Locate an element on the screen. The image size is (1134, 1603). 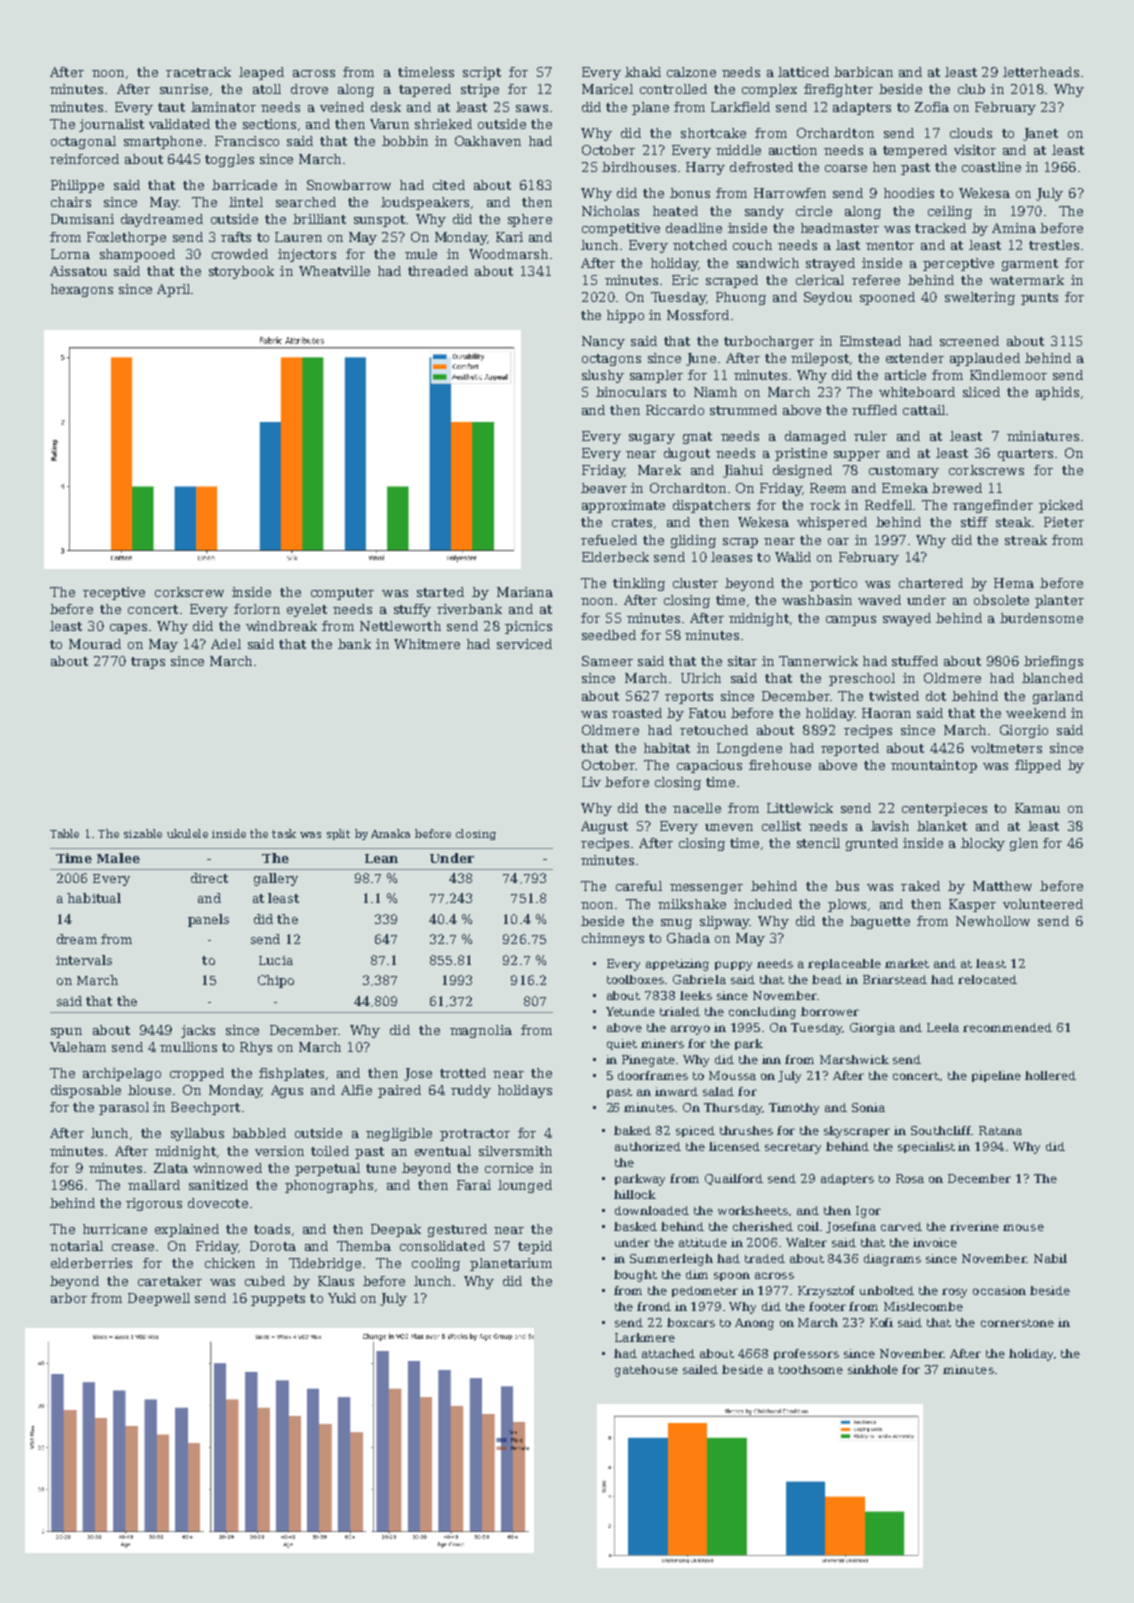
calzone is located at coordinates (691, 72).
